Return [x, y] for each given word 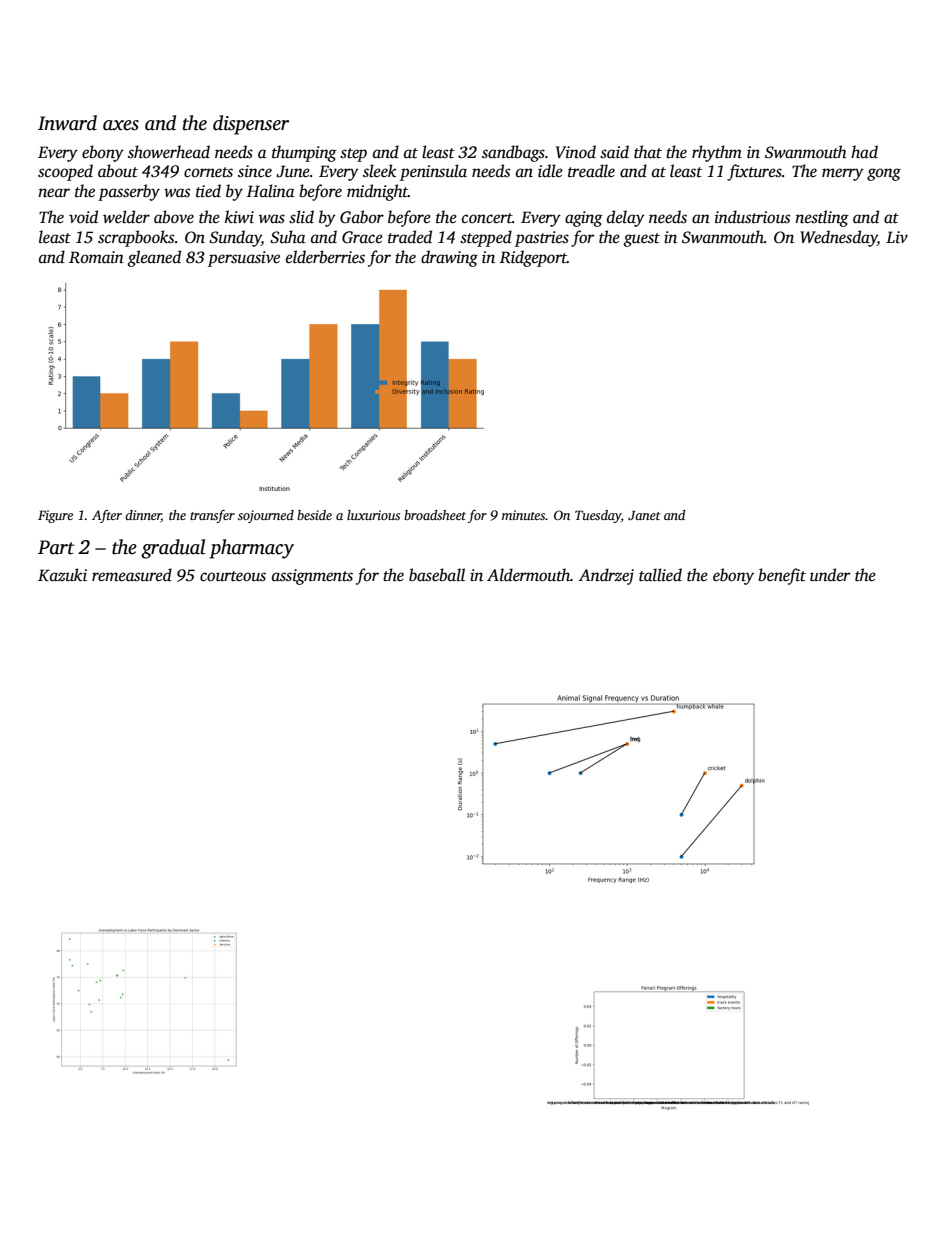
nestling [822, 218]
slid [301, 217]
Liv [897, 237]
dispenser [251, 125]
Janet [644, 515]
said [614, 152]
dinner [143, 516]
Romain [96, 257]
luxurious [373, 515]
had [864, 152]
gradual [173, 549]
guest [641, 240]
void [83, 216]
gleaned [154, 258]
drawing [449, 258]
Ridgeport [533, 258]
